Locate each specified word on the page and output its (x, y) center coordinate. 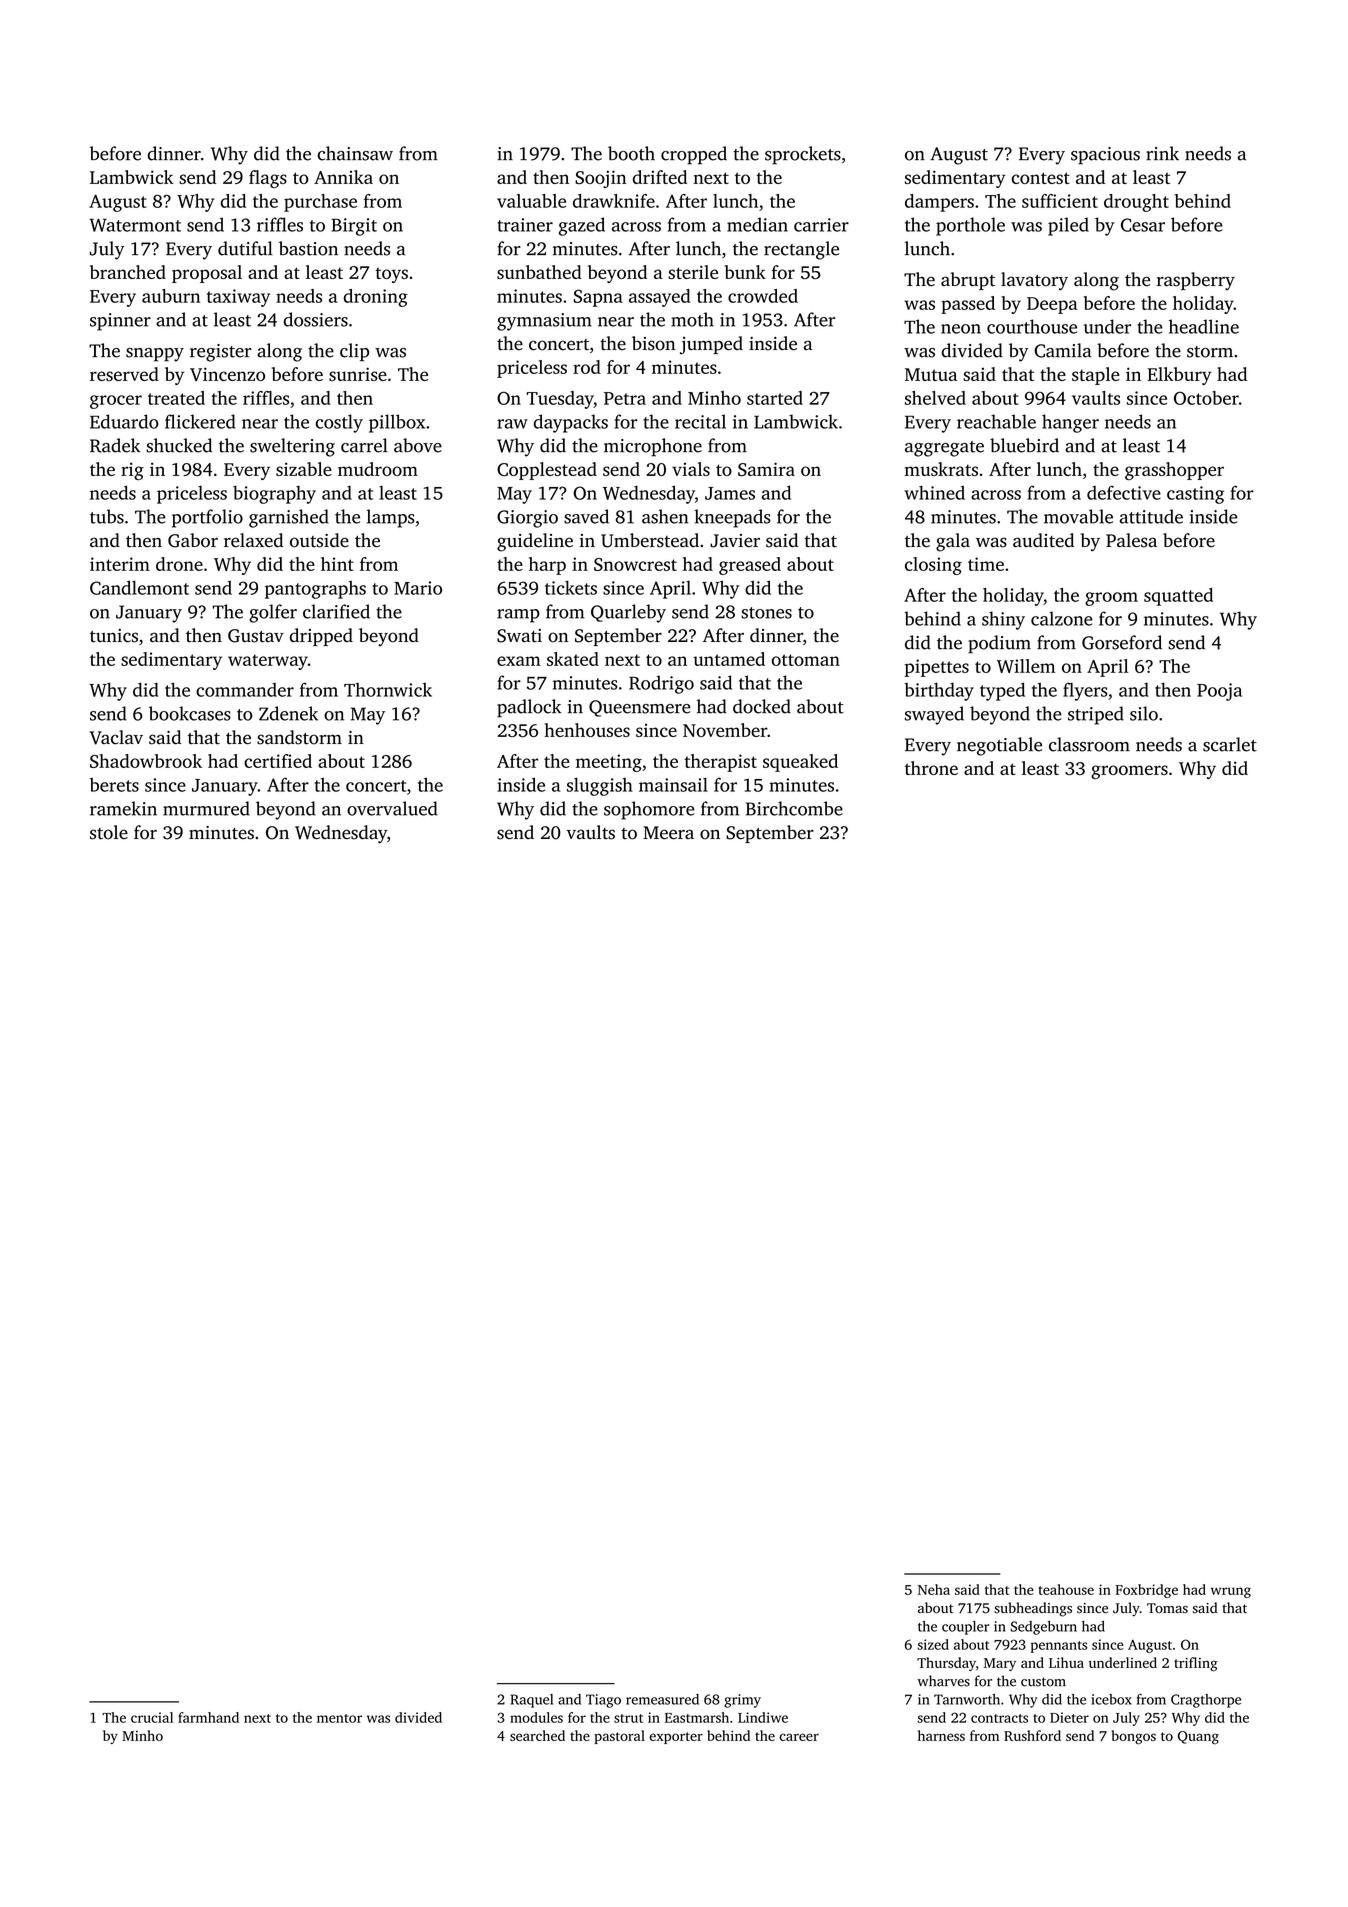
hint (337, 564)
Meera (668, 833)
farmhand (208, 1717)
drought (1136, 203)
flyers (1085, 691)
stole (109, 832)
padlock (529, 708)
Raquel (532, 1701)
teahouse (1066, 1589)
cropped (694, 155)
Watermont (135, 225)
